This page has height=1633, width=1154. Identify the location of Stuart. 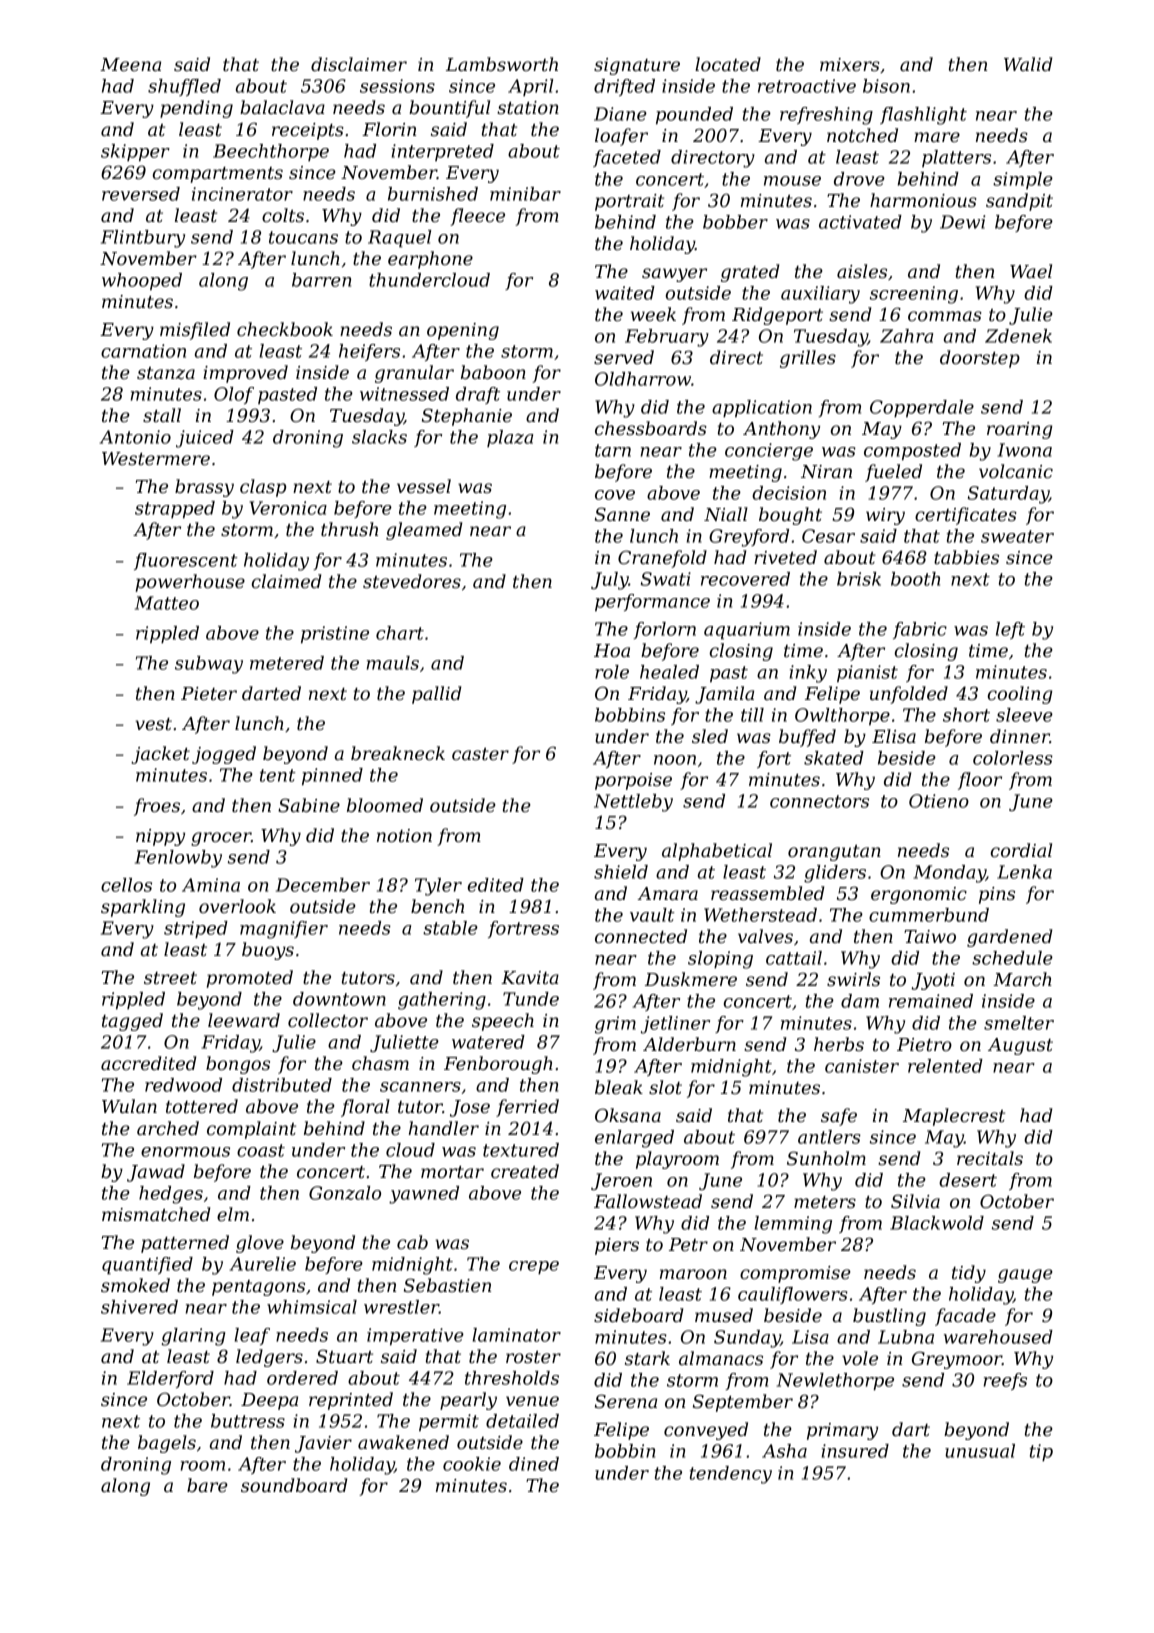
(344, 1356).
